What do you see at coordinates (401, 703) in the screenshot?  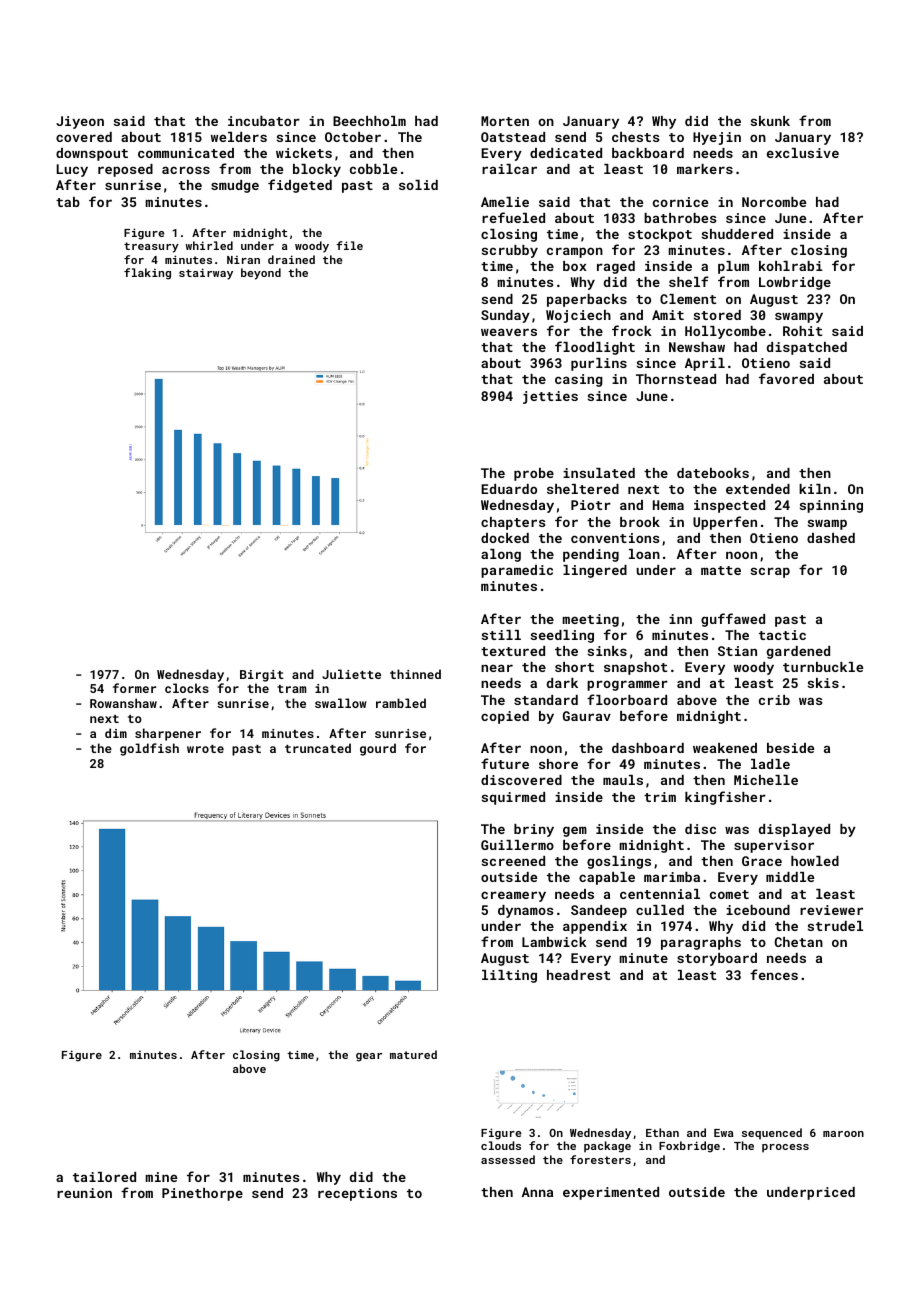 I see `rambled` at bounding box center [401, 703].
